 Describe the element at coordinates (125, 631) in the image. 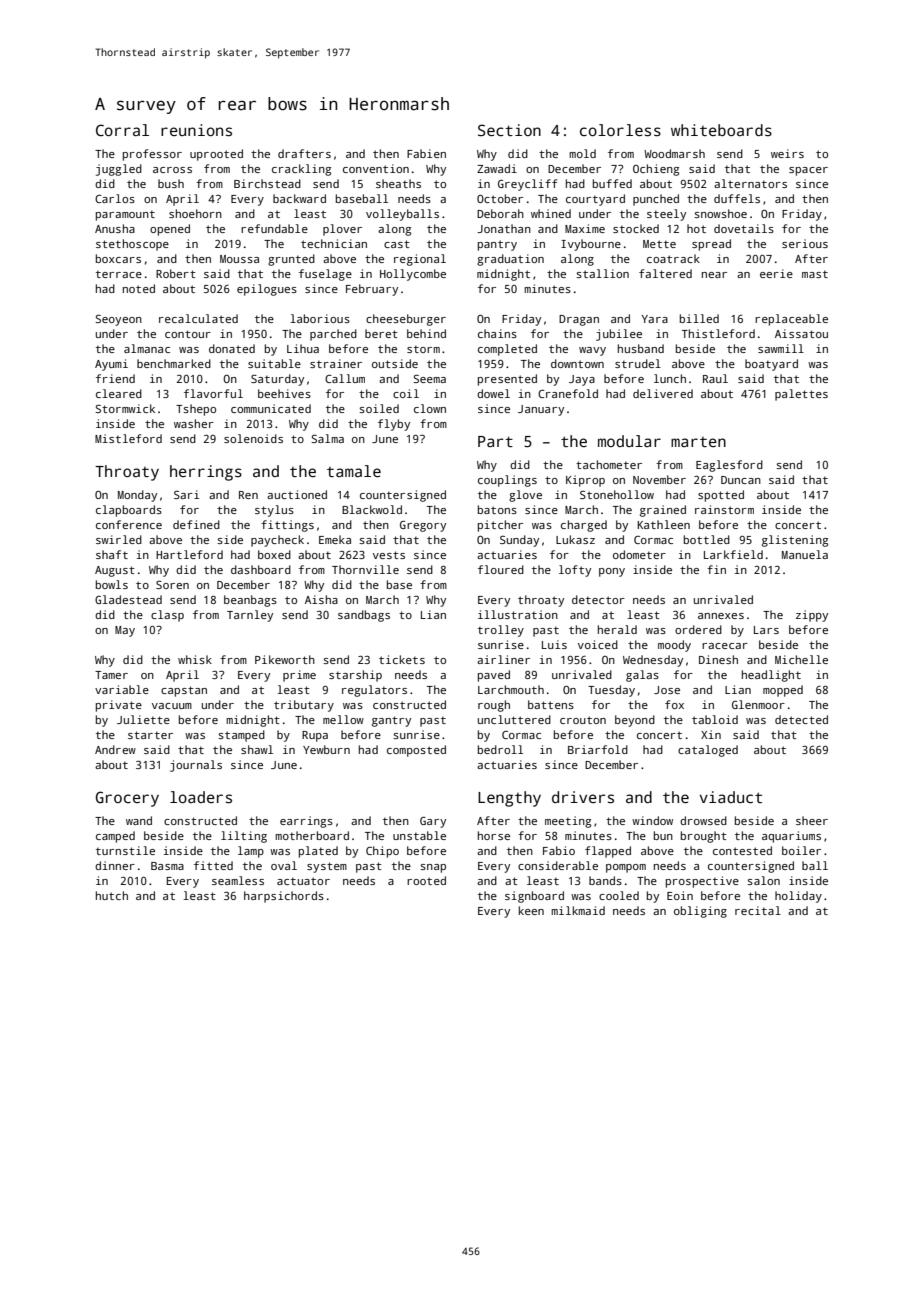

I see `May` at that location.
